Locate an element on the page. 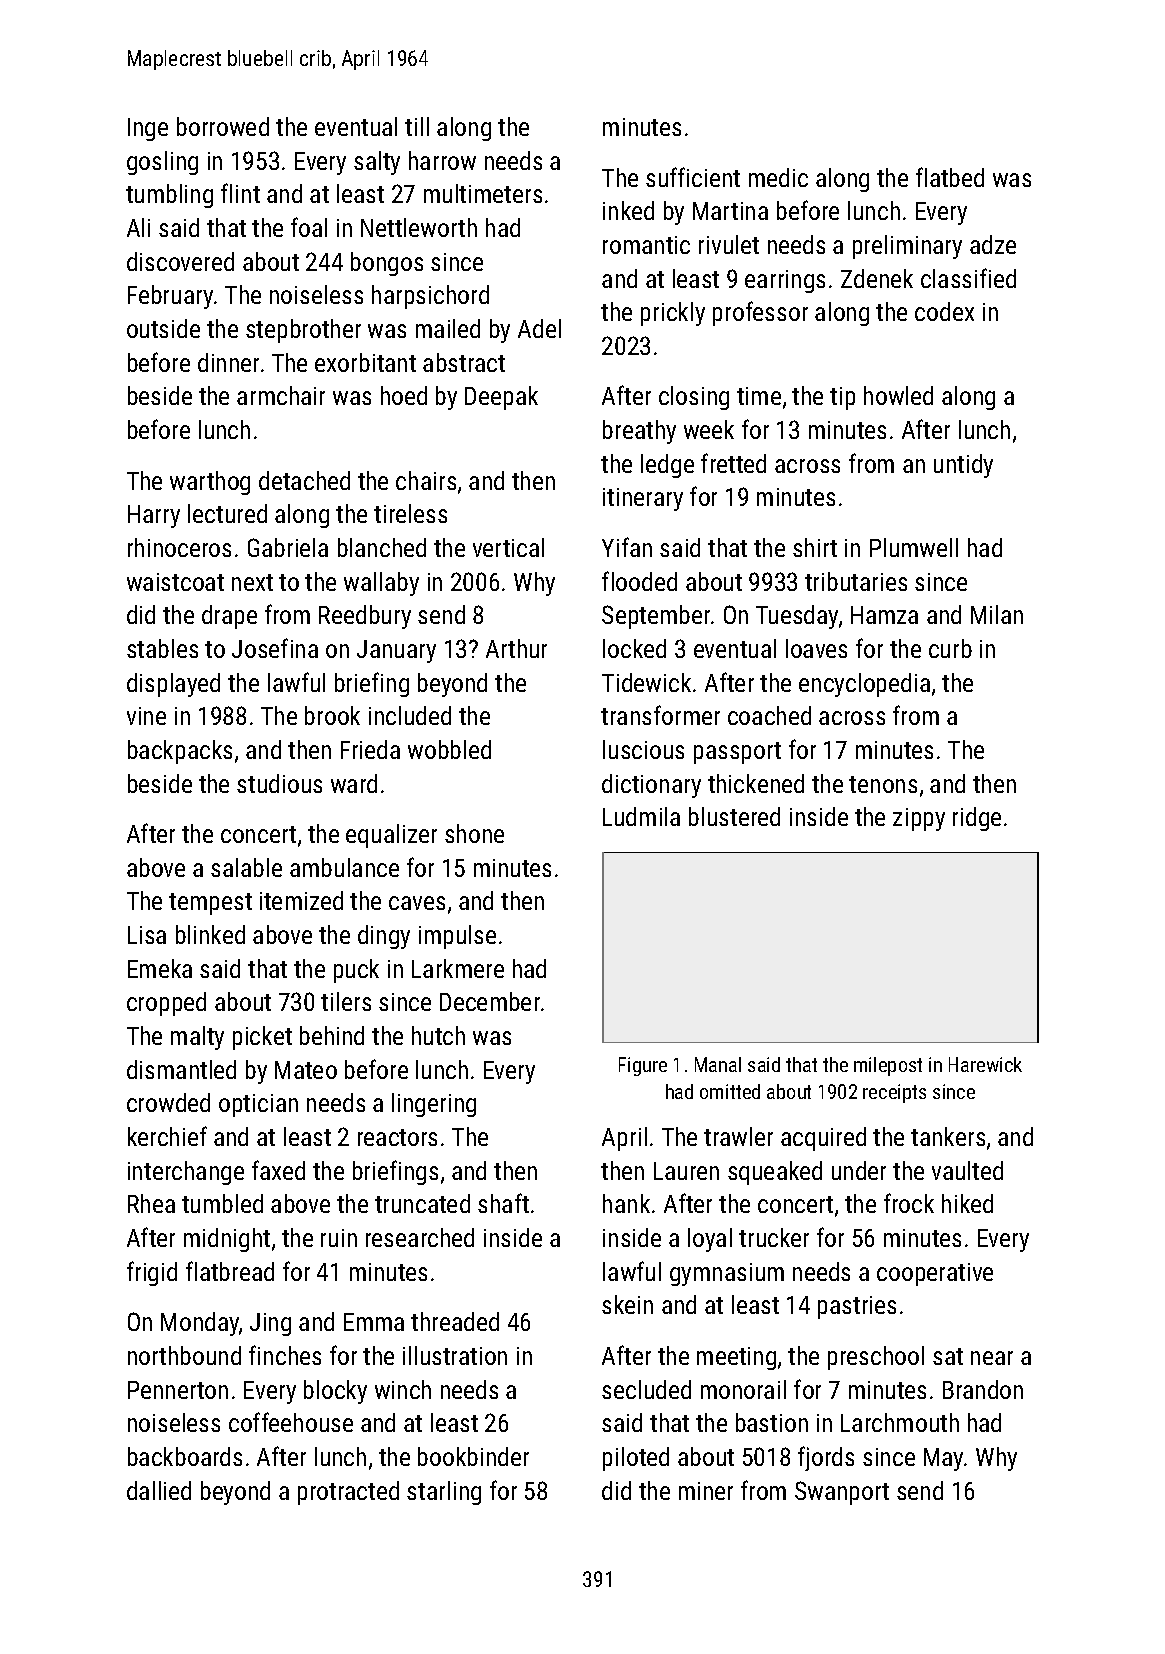 This image has width=1165, height=1654. untidy is located at coordinates (963, 466).
